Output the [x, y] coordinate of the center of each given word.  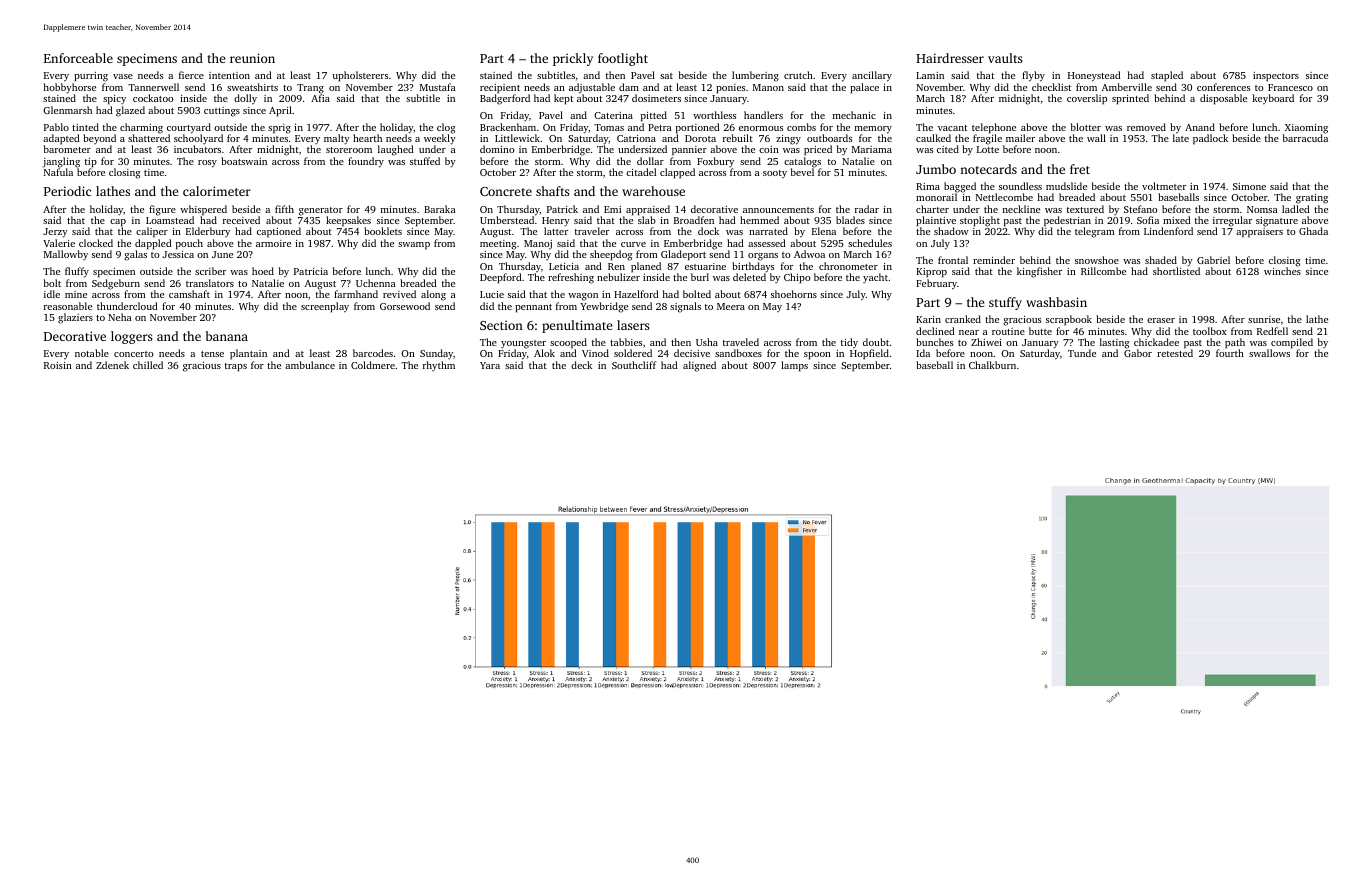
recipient [500, 89]
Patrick [562, 209]
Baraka [440, 209]
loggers [132, 337]
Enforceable [78, 58]
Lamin [930, 75]
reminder [994, 260]
